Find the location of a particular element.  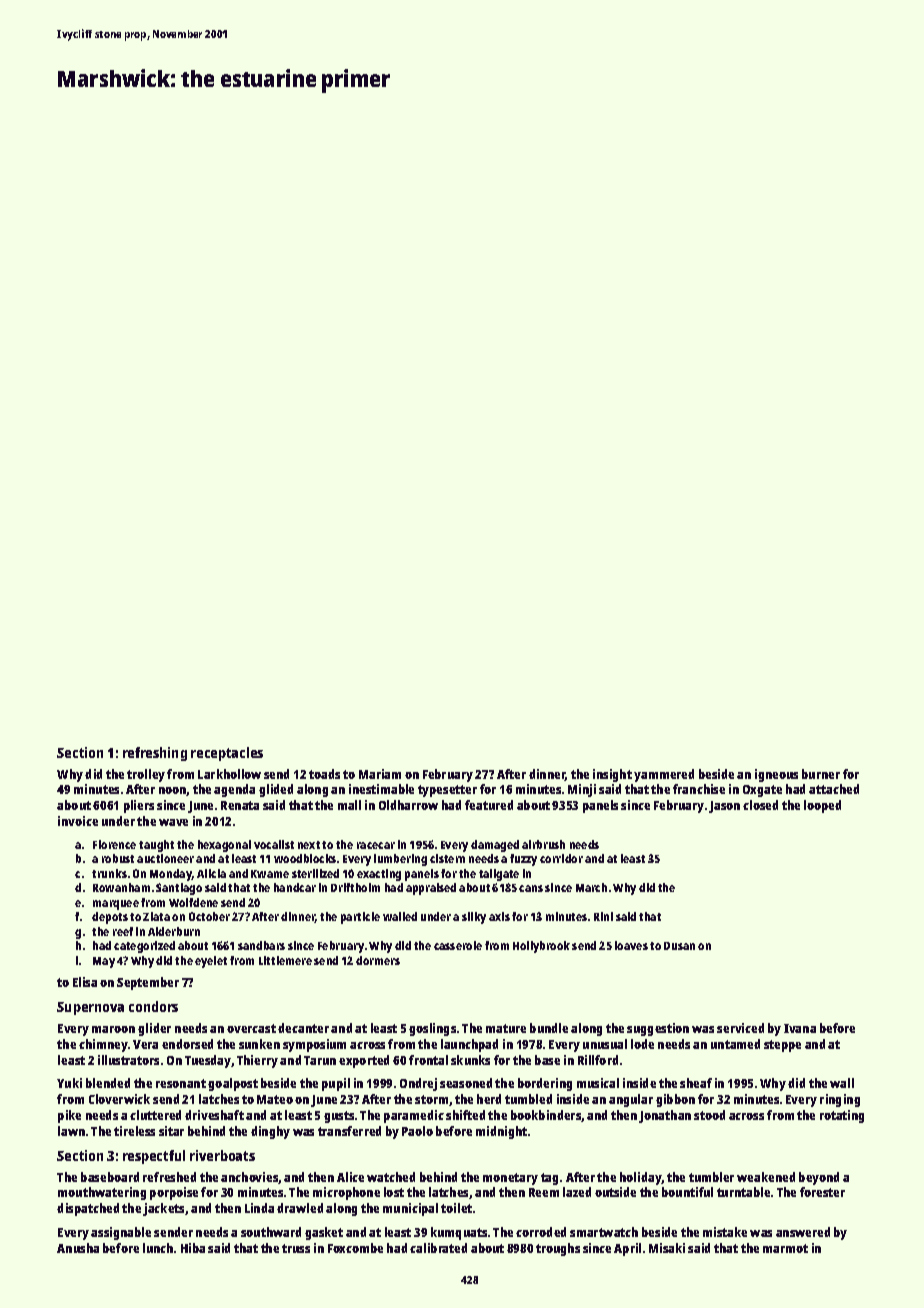

Dusan is located at coordinates (679, 946).
